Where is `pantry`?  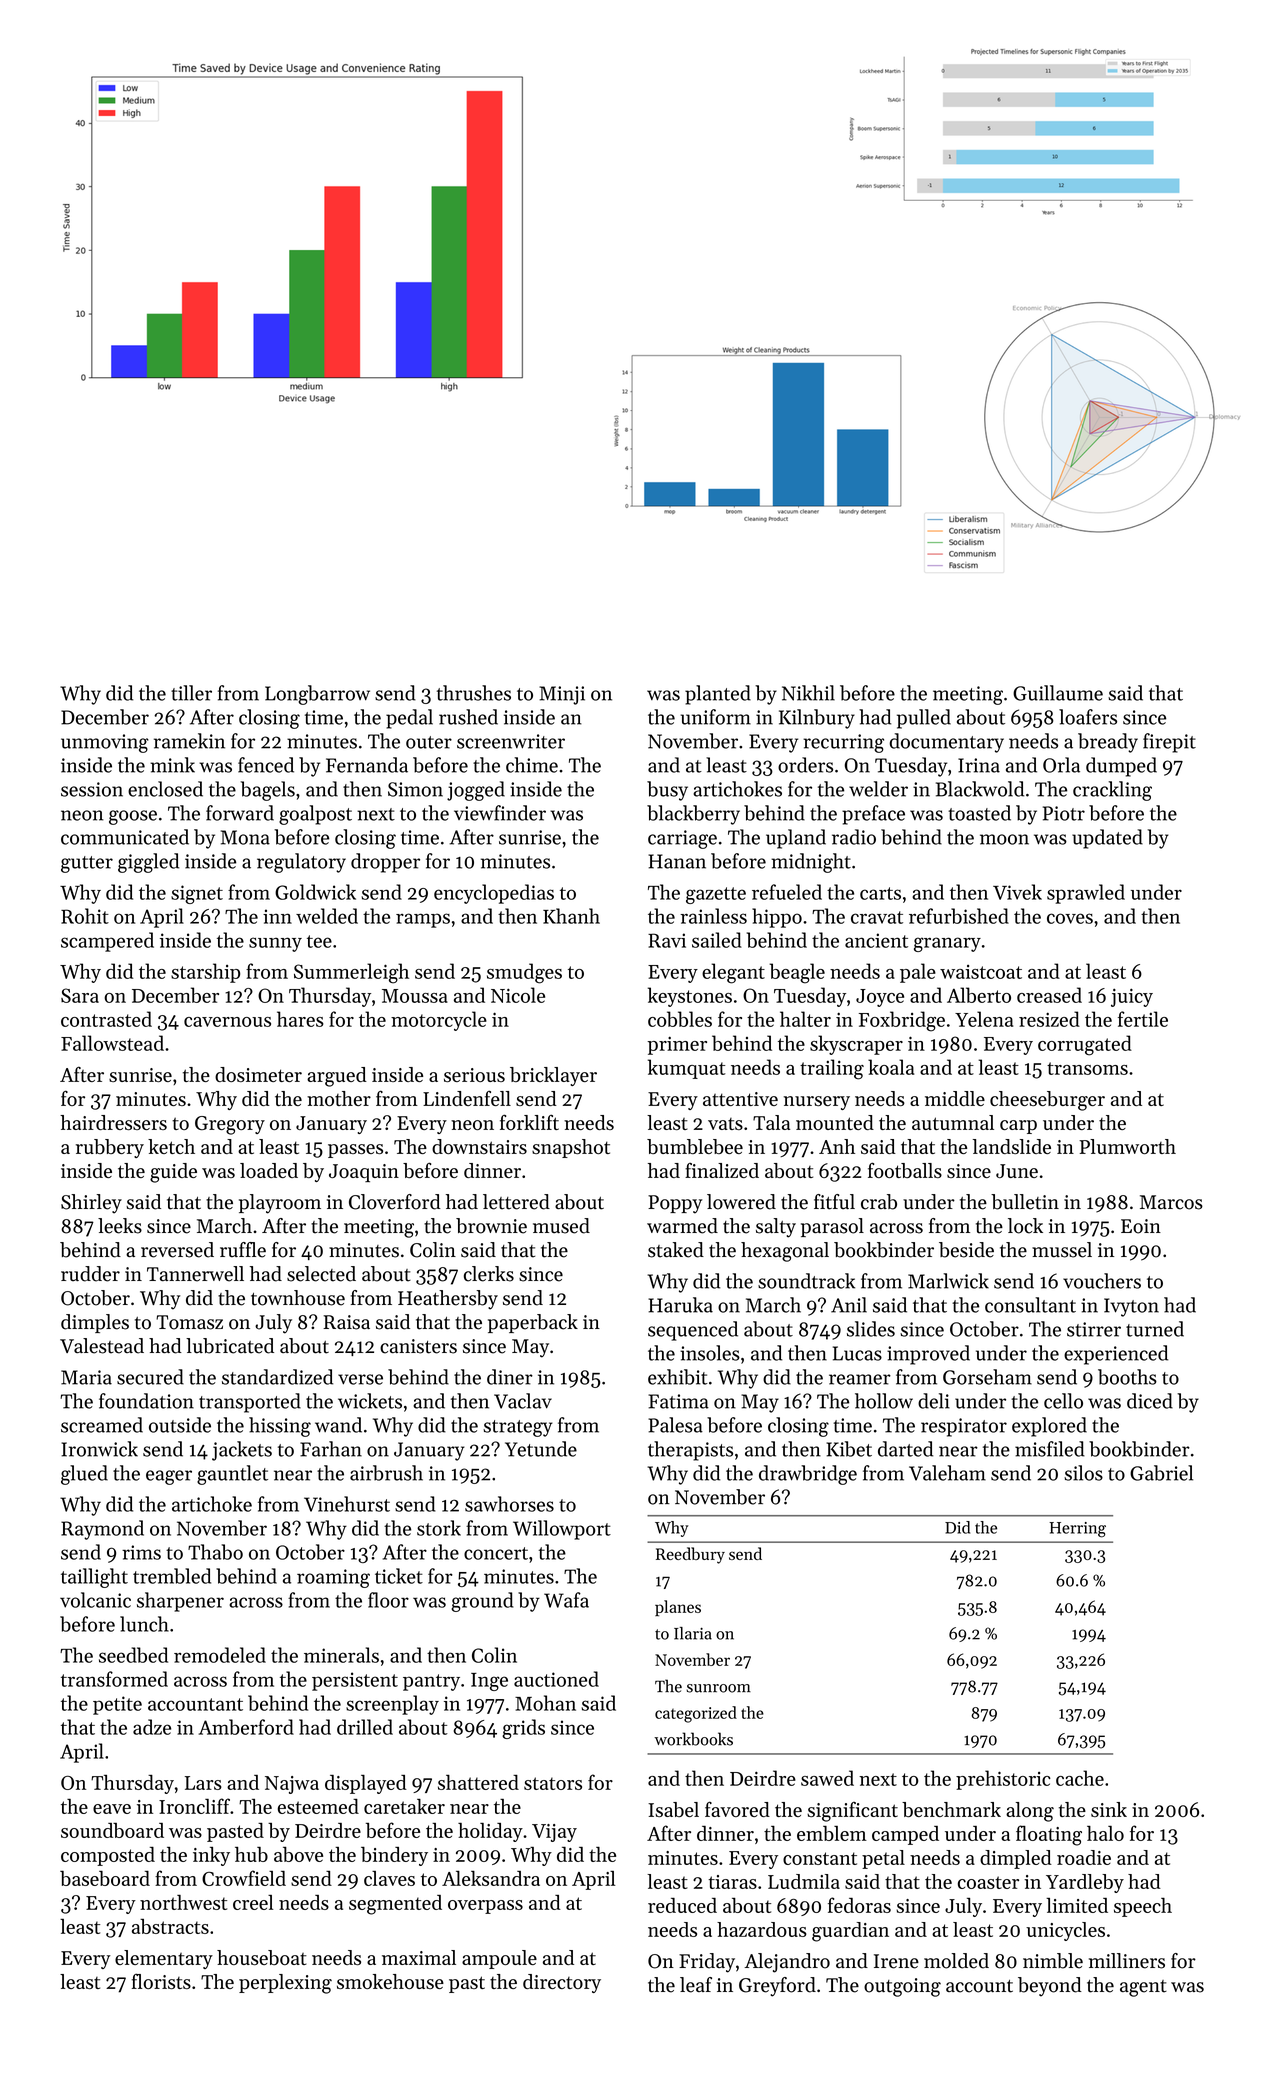
pantry is located at coordinates (431, 1682).
